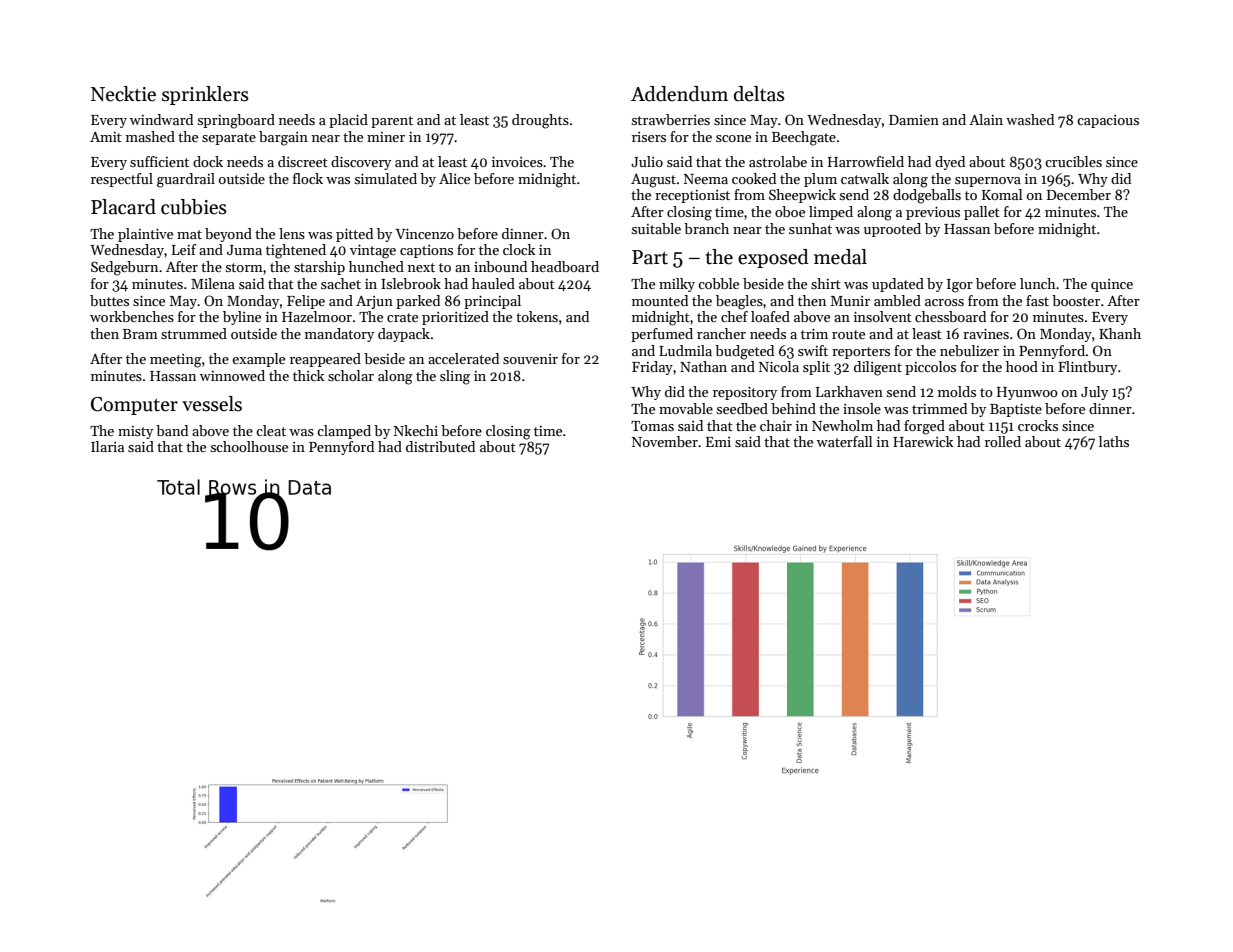 Image resolution: width=1233 pixels, height=952 pixels. Describe the element at coordinates (519, 249) in the screenshot. I see `clock` at that location.
